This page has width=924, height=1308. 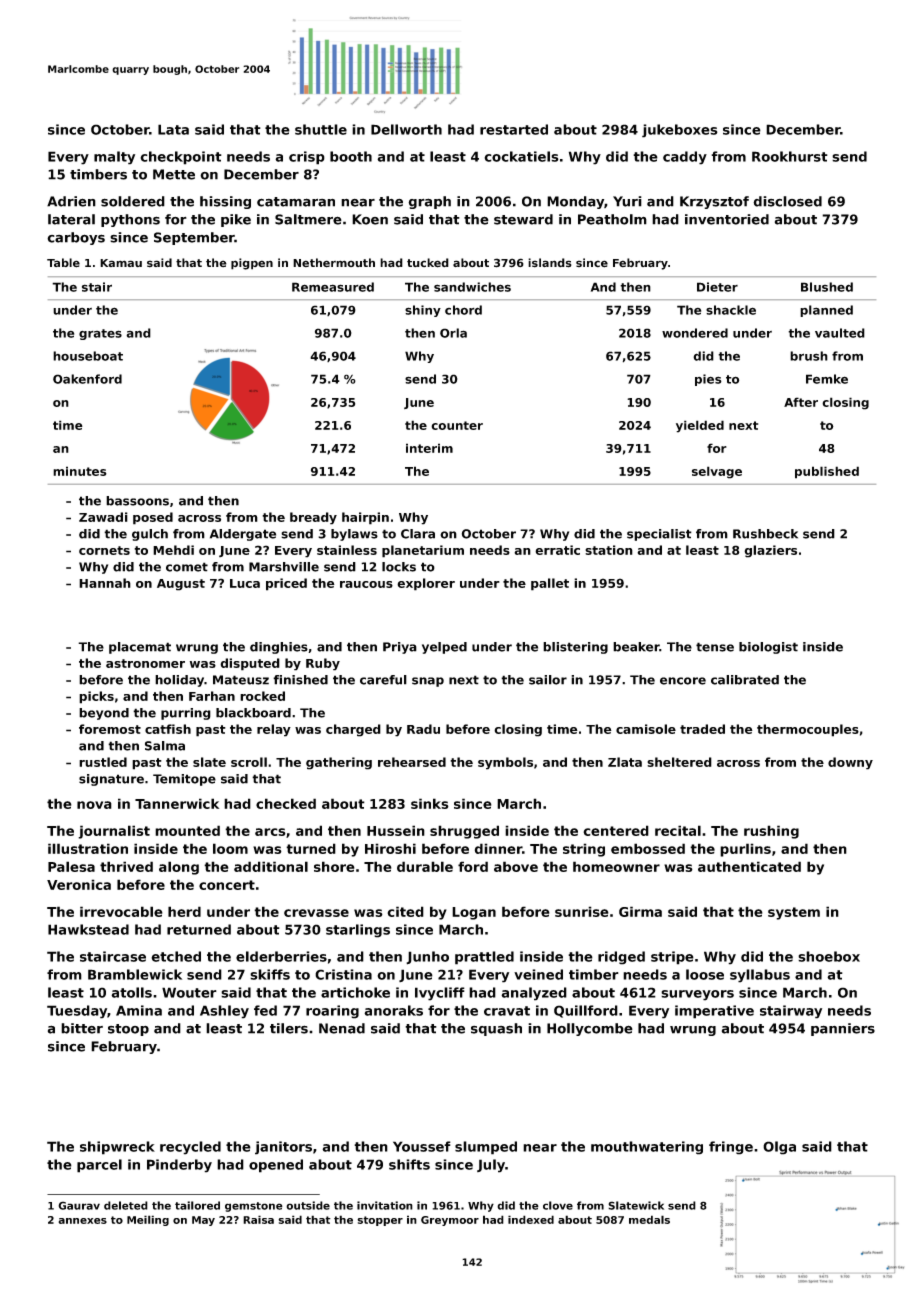 I want to click on encore, so click(x=683, y=681).
